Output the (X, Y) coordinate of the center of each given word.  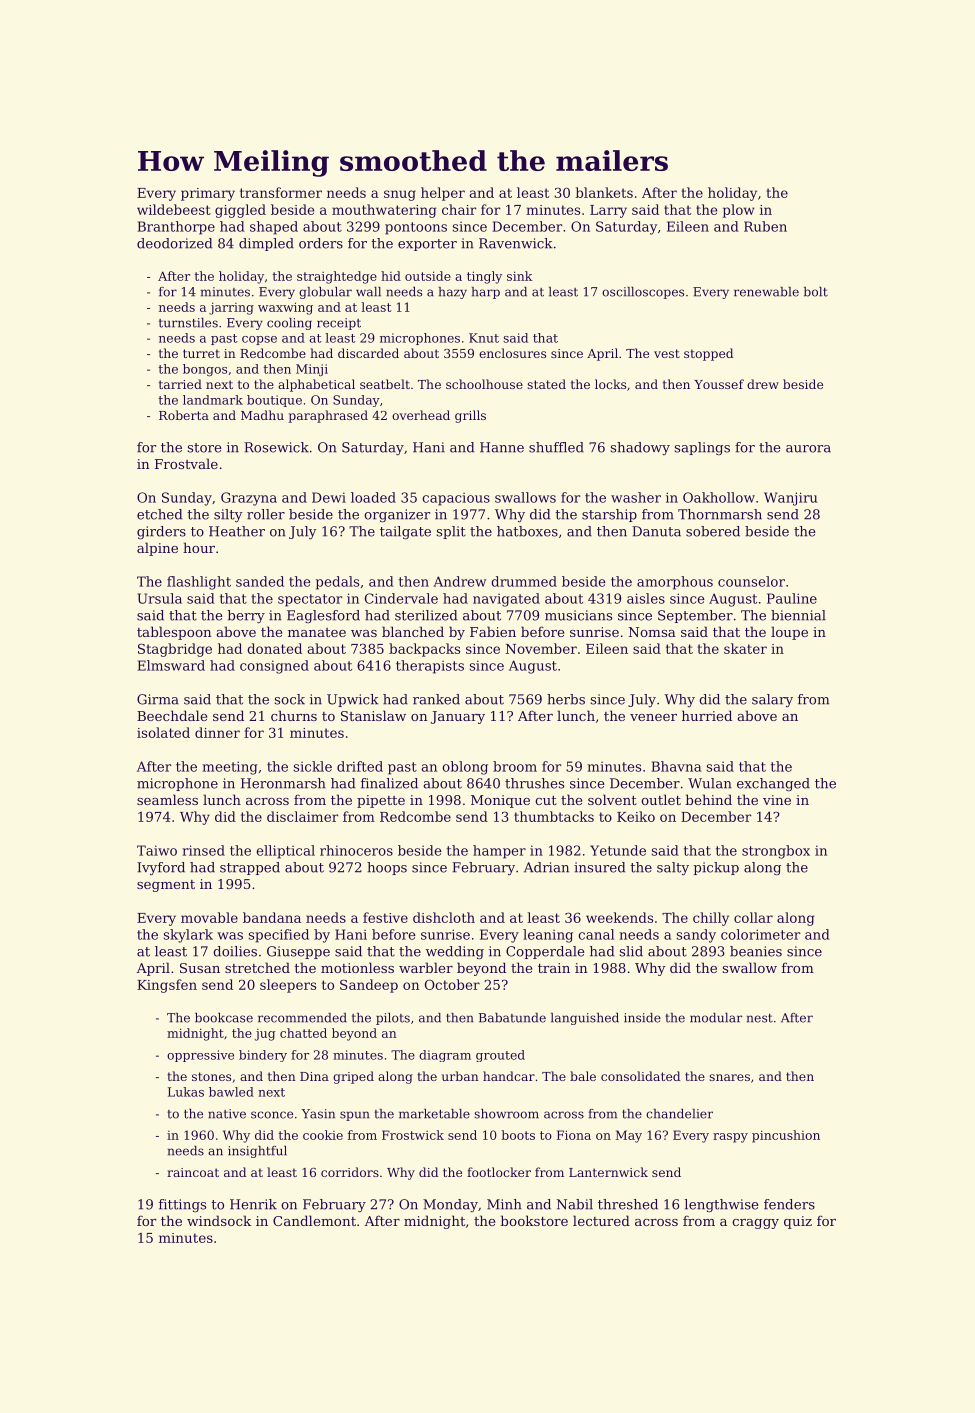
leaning (548, 936)
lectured (601, 1220)
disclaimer (302, 816)
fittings (182, 1205)
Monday (450, 1205)
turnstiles (188, 323)
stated (546, 384)
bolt (816, 292)
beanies (756, 951)
